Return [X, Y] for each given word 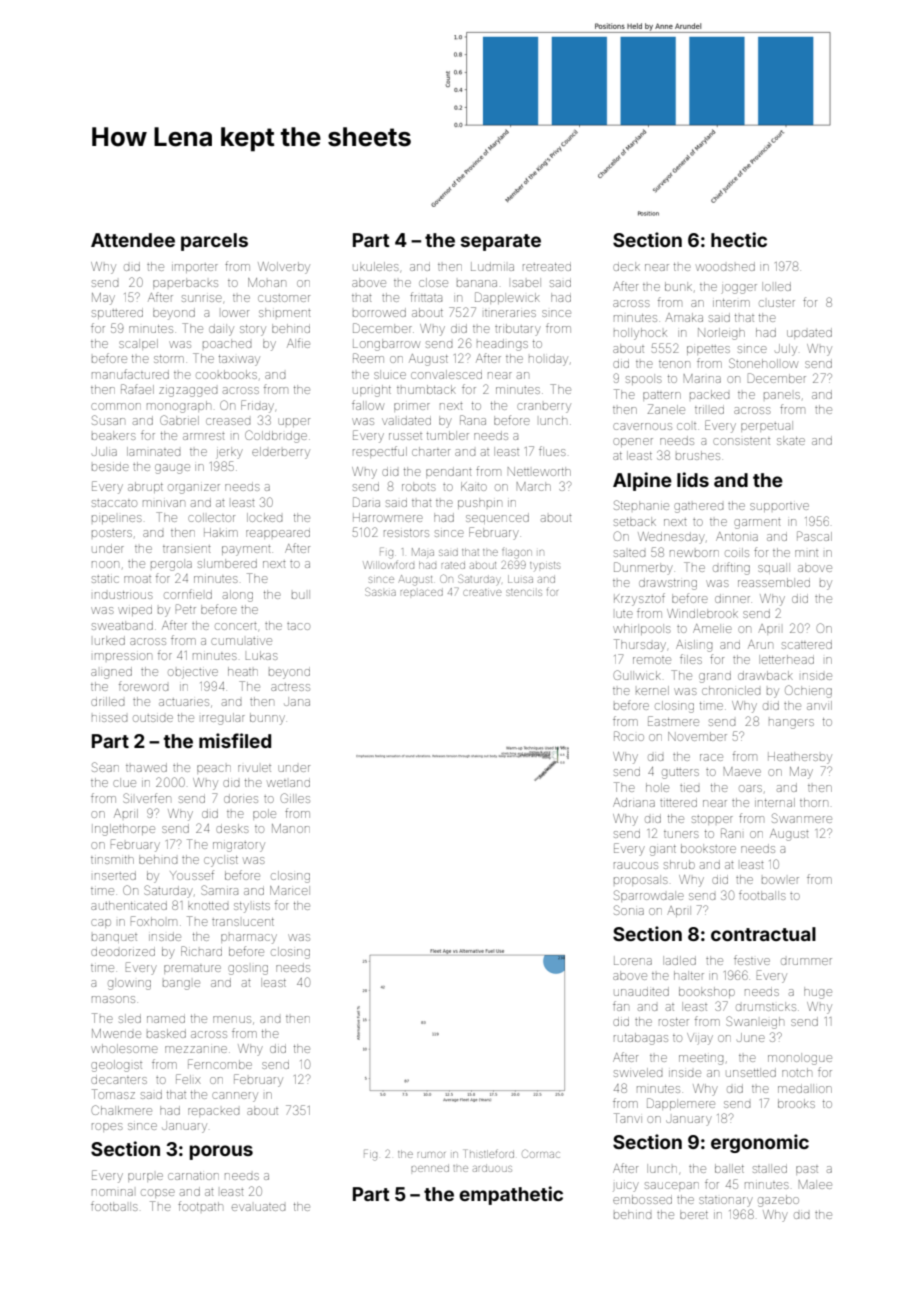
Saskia [380, 591]
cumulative [241, 641]
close [433, 282]
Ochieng [808, 691]
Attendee [133, 240]
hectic [739, 239]
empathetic [511, 1195]
